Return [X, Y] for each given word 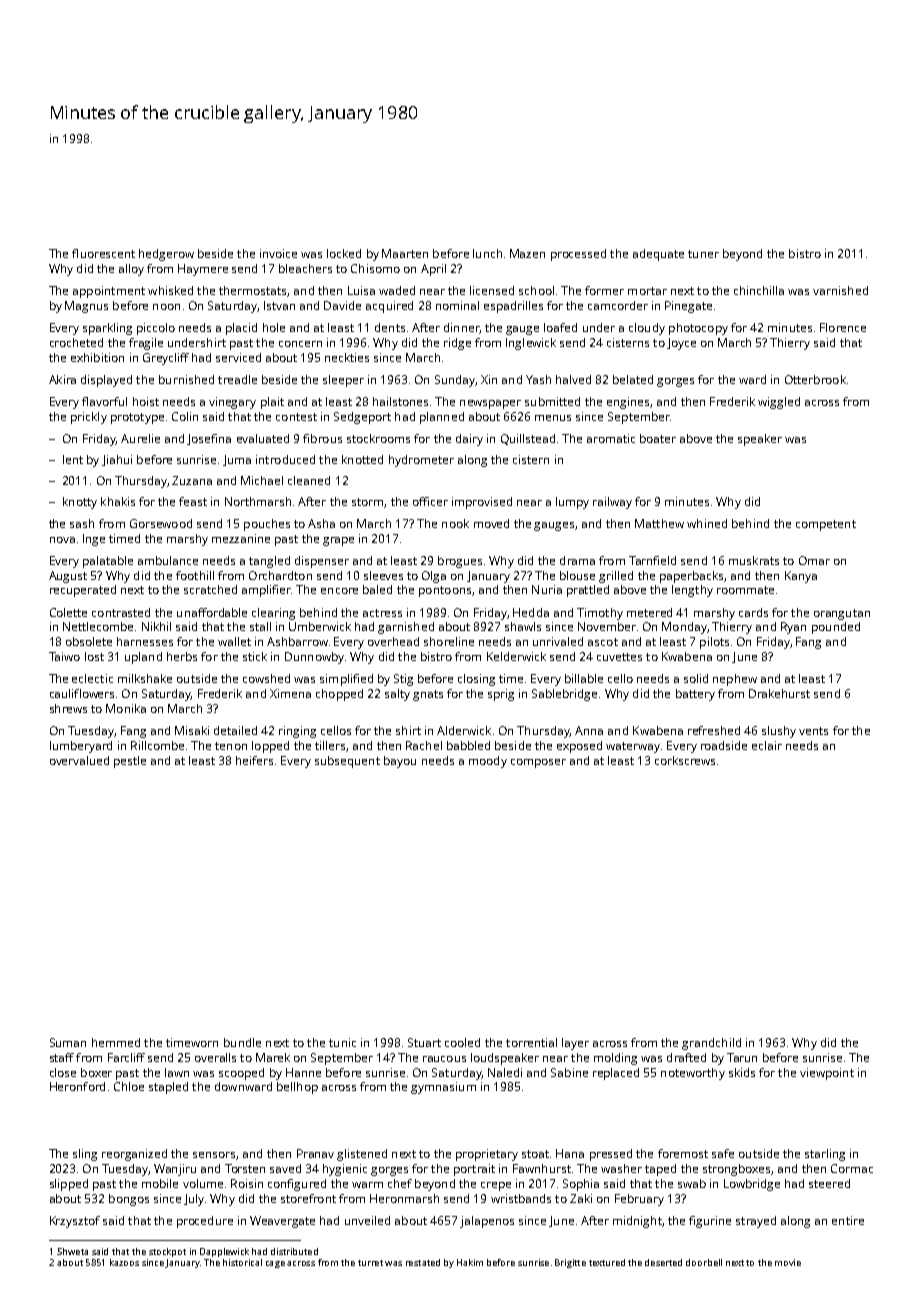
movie [788, 1262]
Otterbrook [815, 379]
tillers [330, 745]
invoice [278, 253]
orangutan [842, 614]
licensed [492, 290]
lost [94, 656]
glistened [362, 1155]
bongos [129, 1200]
